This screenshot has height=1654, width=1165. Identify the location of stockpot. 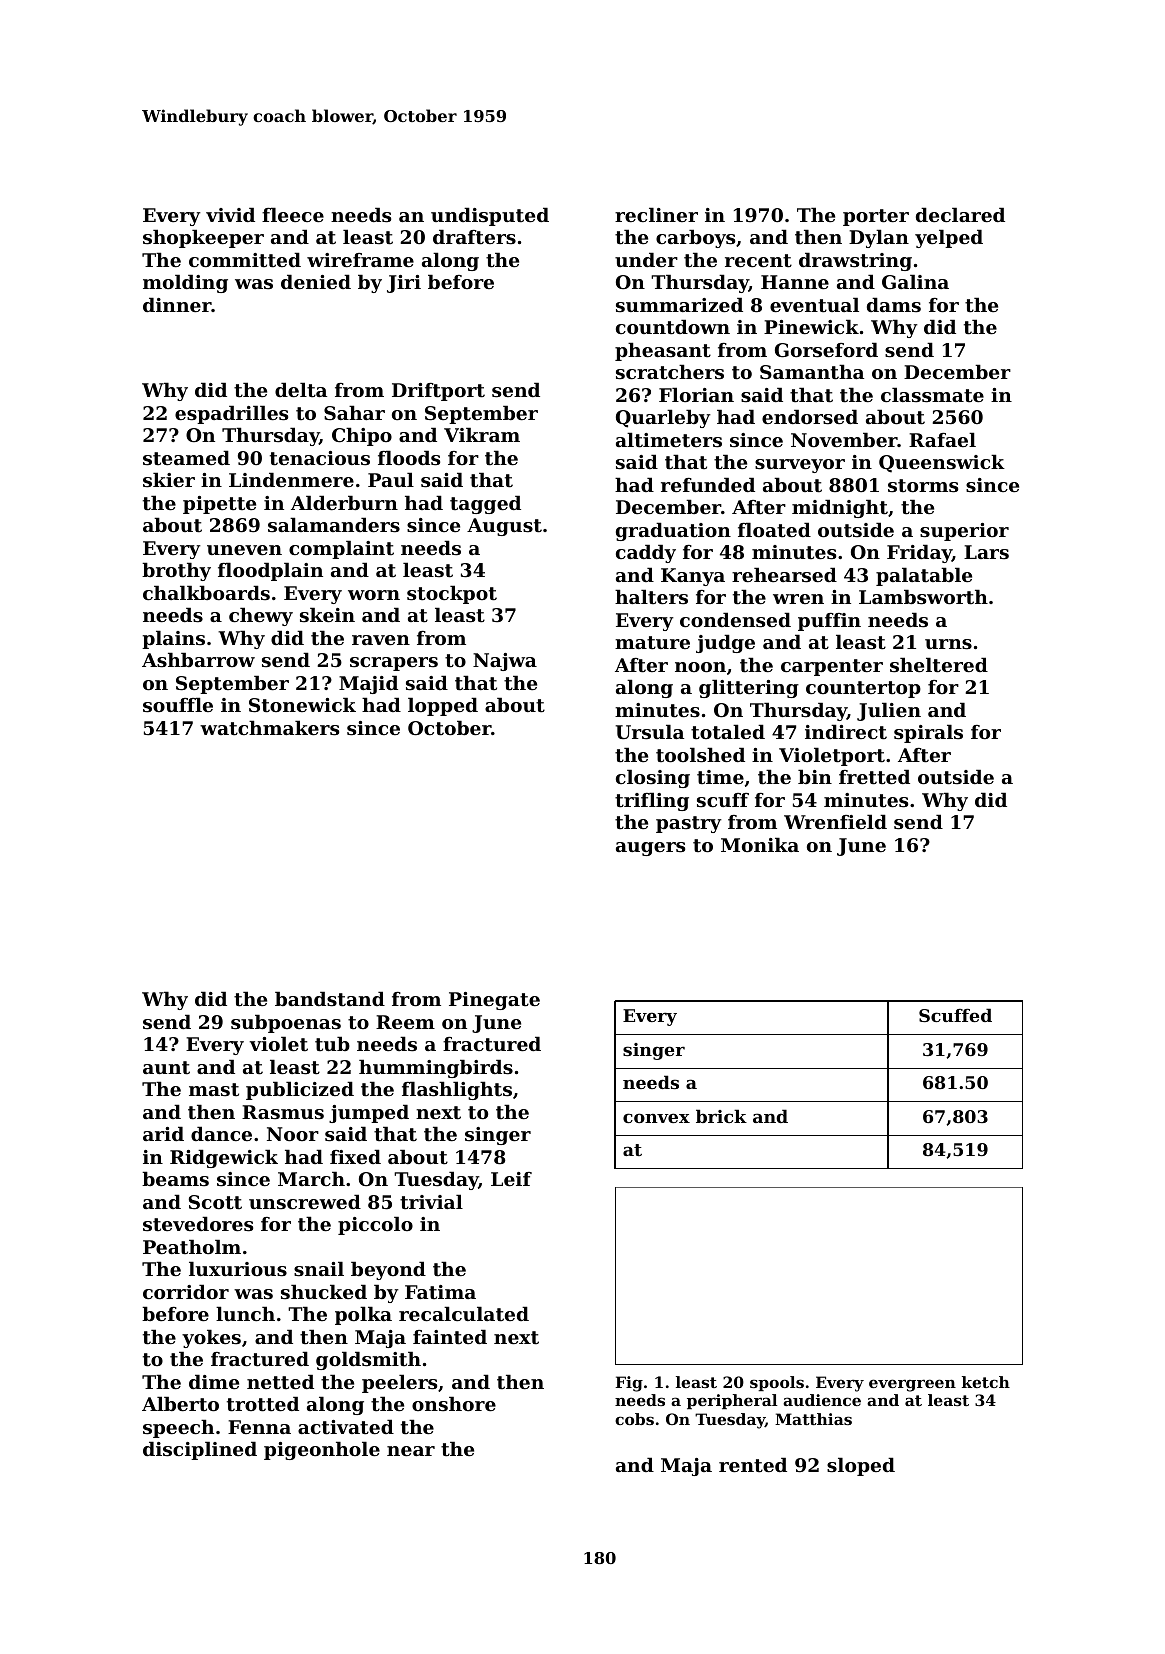
(452, 594).
